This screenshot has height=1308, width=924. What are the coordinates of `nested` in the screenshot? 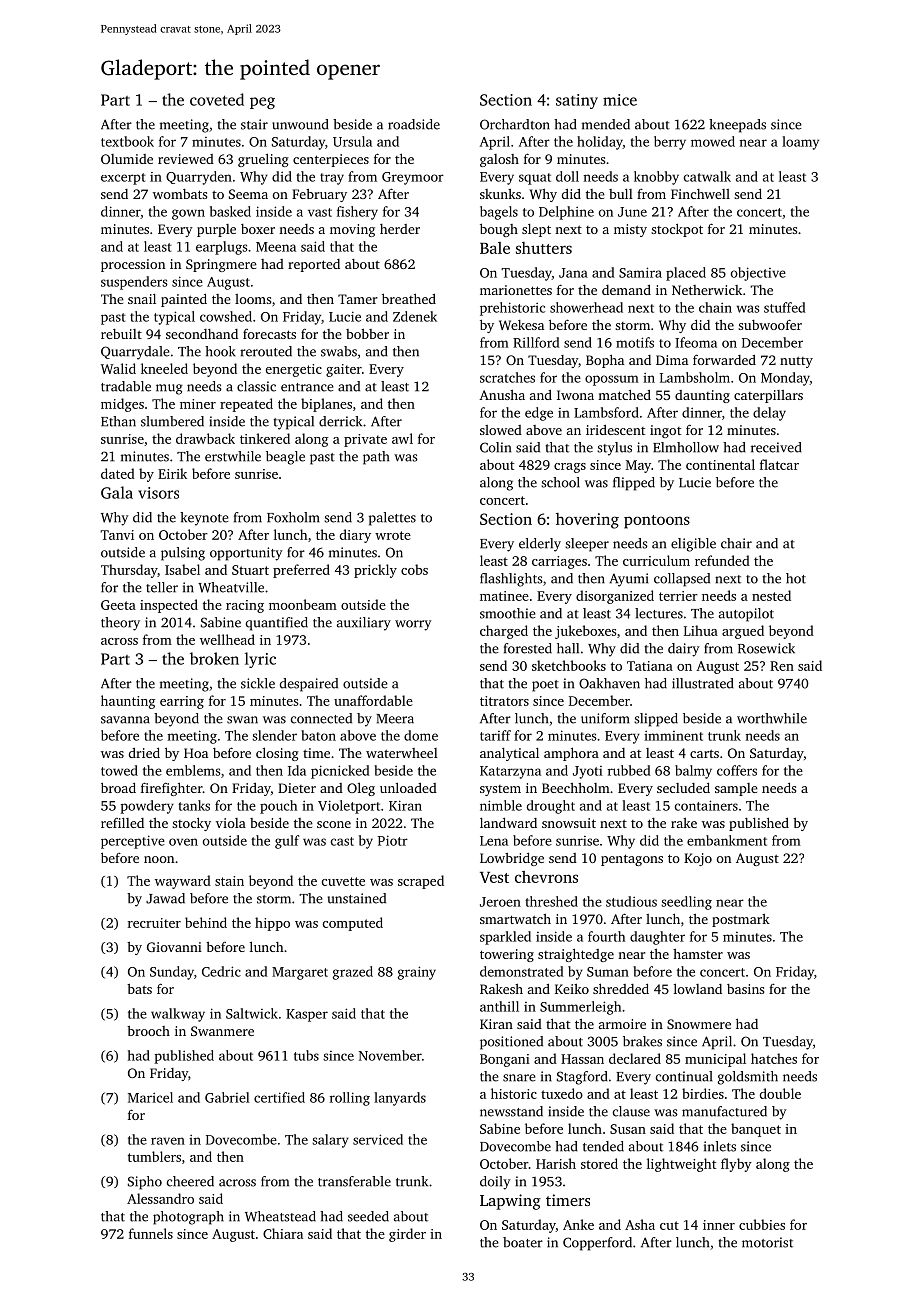 It's located at (771, 595).
